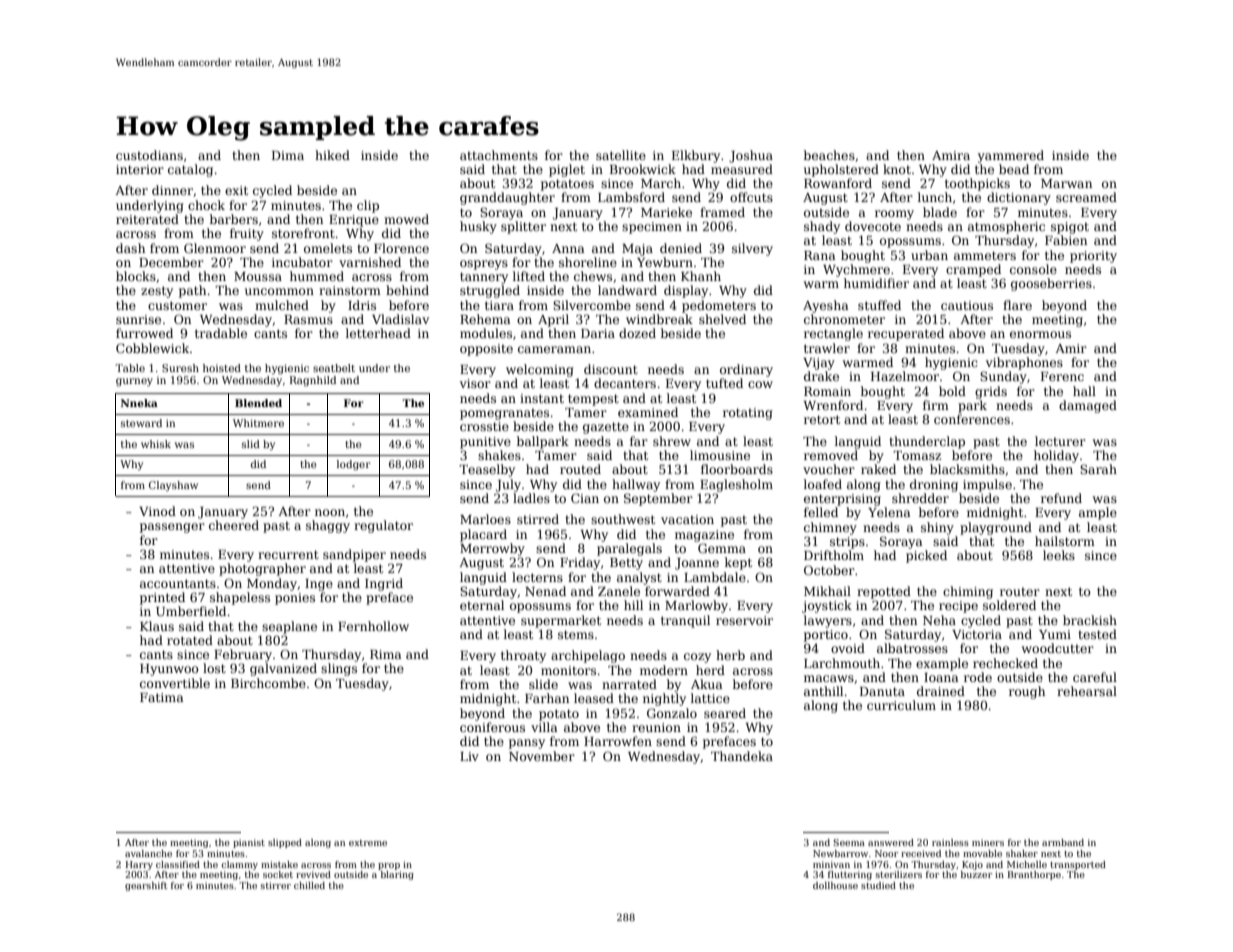  I want to click on zesty, so click(157, 292).
